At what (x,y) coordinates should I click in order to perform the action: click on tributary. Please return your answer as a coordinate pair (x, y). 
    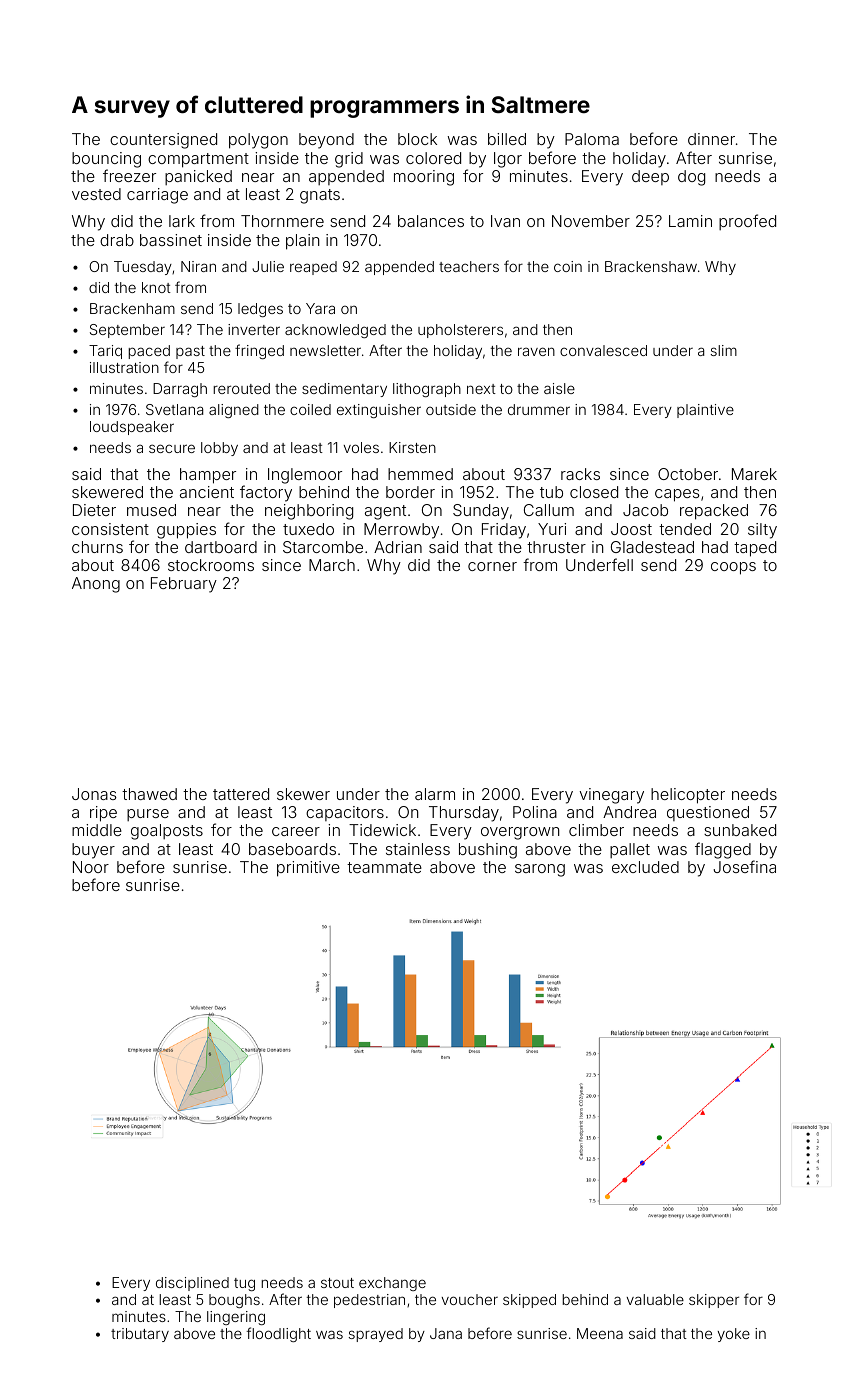
    Looking at the image, I should click on (140, 1335).
